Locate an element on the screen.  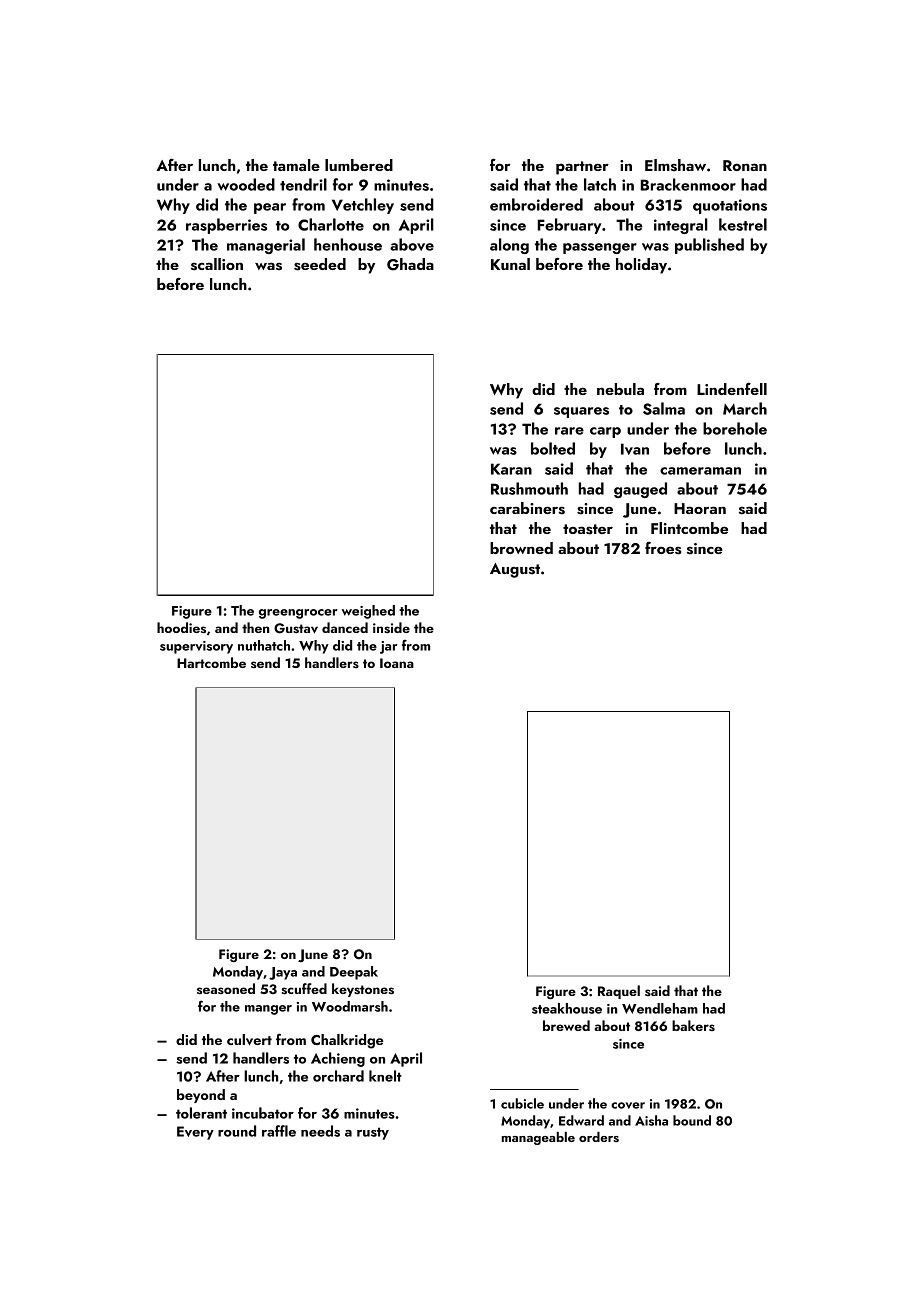
Hartcombe is located at coordinates (211, 662).
